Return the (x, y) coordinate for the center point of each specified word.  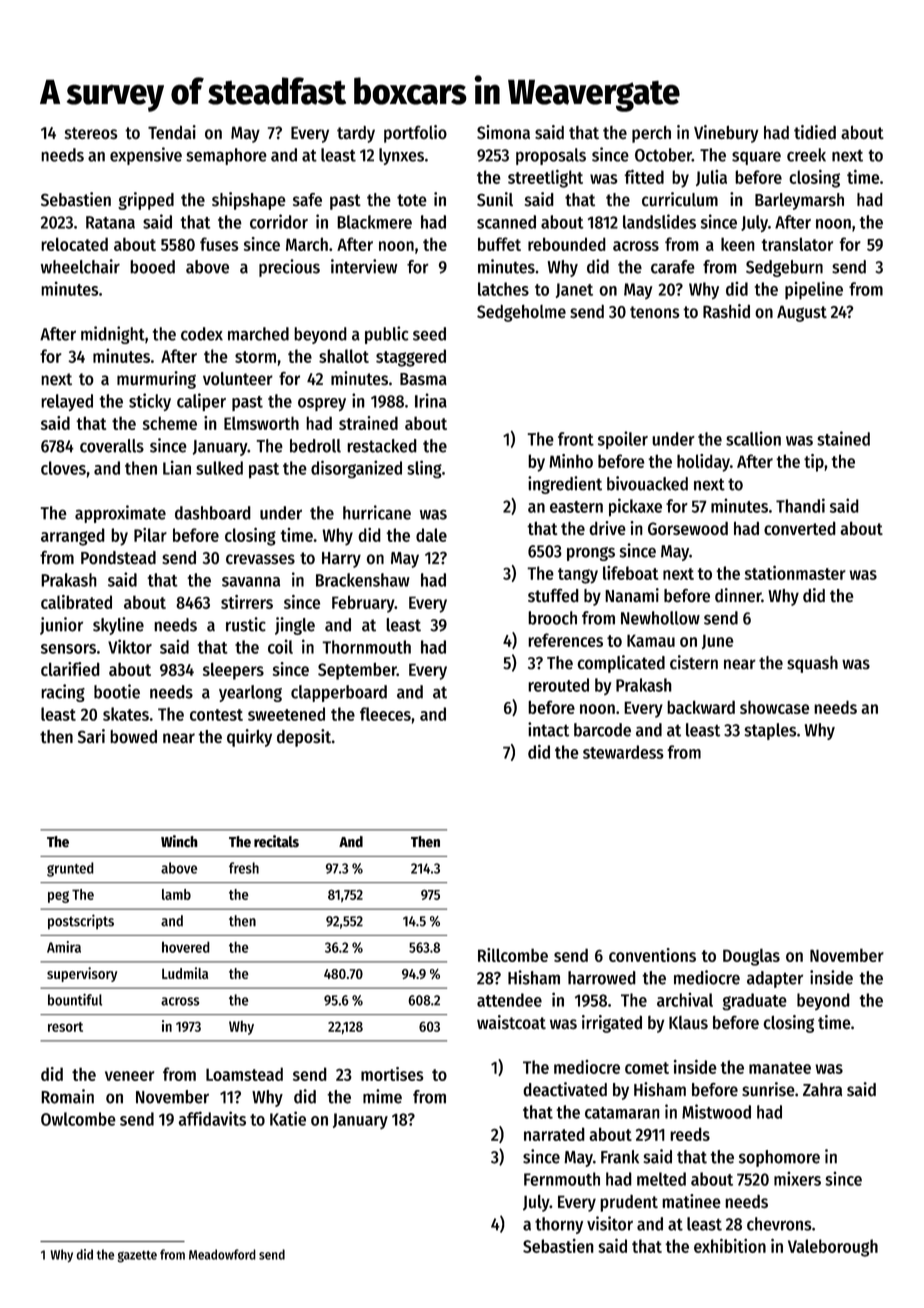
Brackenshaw (363, 580)
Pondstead (118, 558)
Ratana (110, 222)
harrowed (602, 978)
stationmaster (795, 572)
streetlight (545, 179)
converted (800, 528)
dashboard (213, 513)
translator (797, 244)
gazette (137, 1256)
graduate (755, 1001)
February (363, 604)
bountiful (75, 1000)
